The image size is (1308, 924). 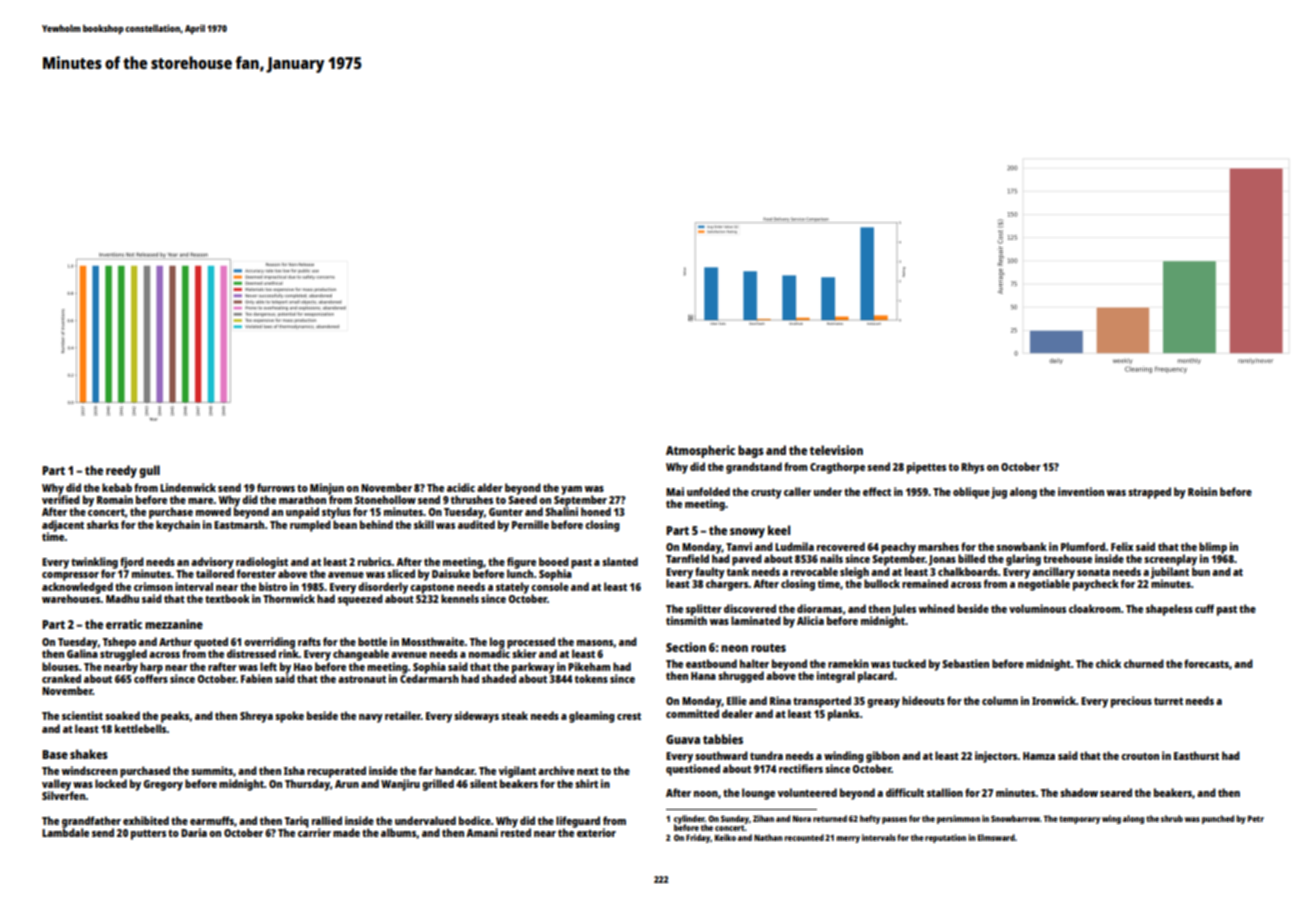 I want to click on gull, so click(x=149, y=471).
